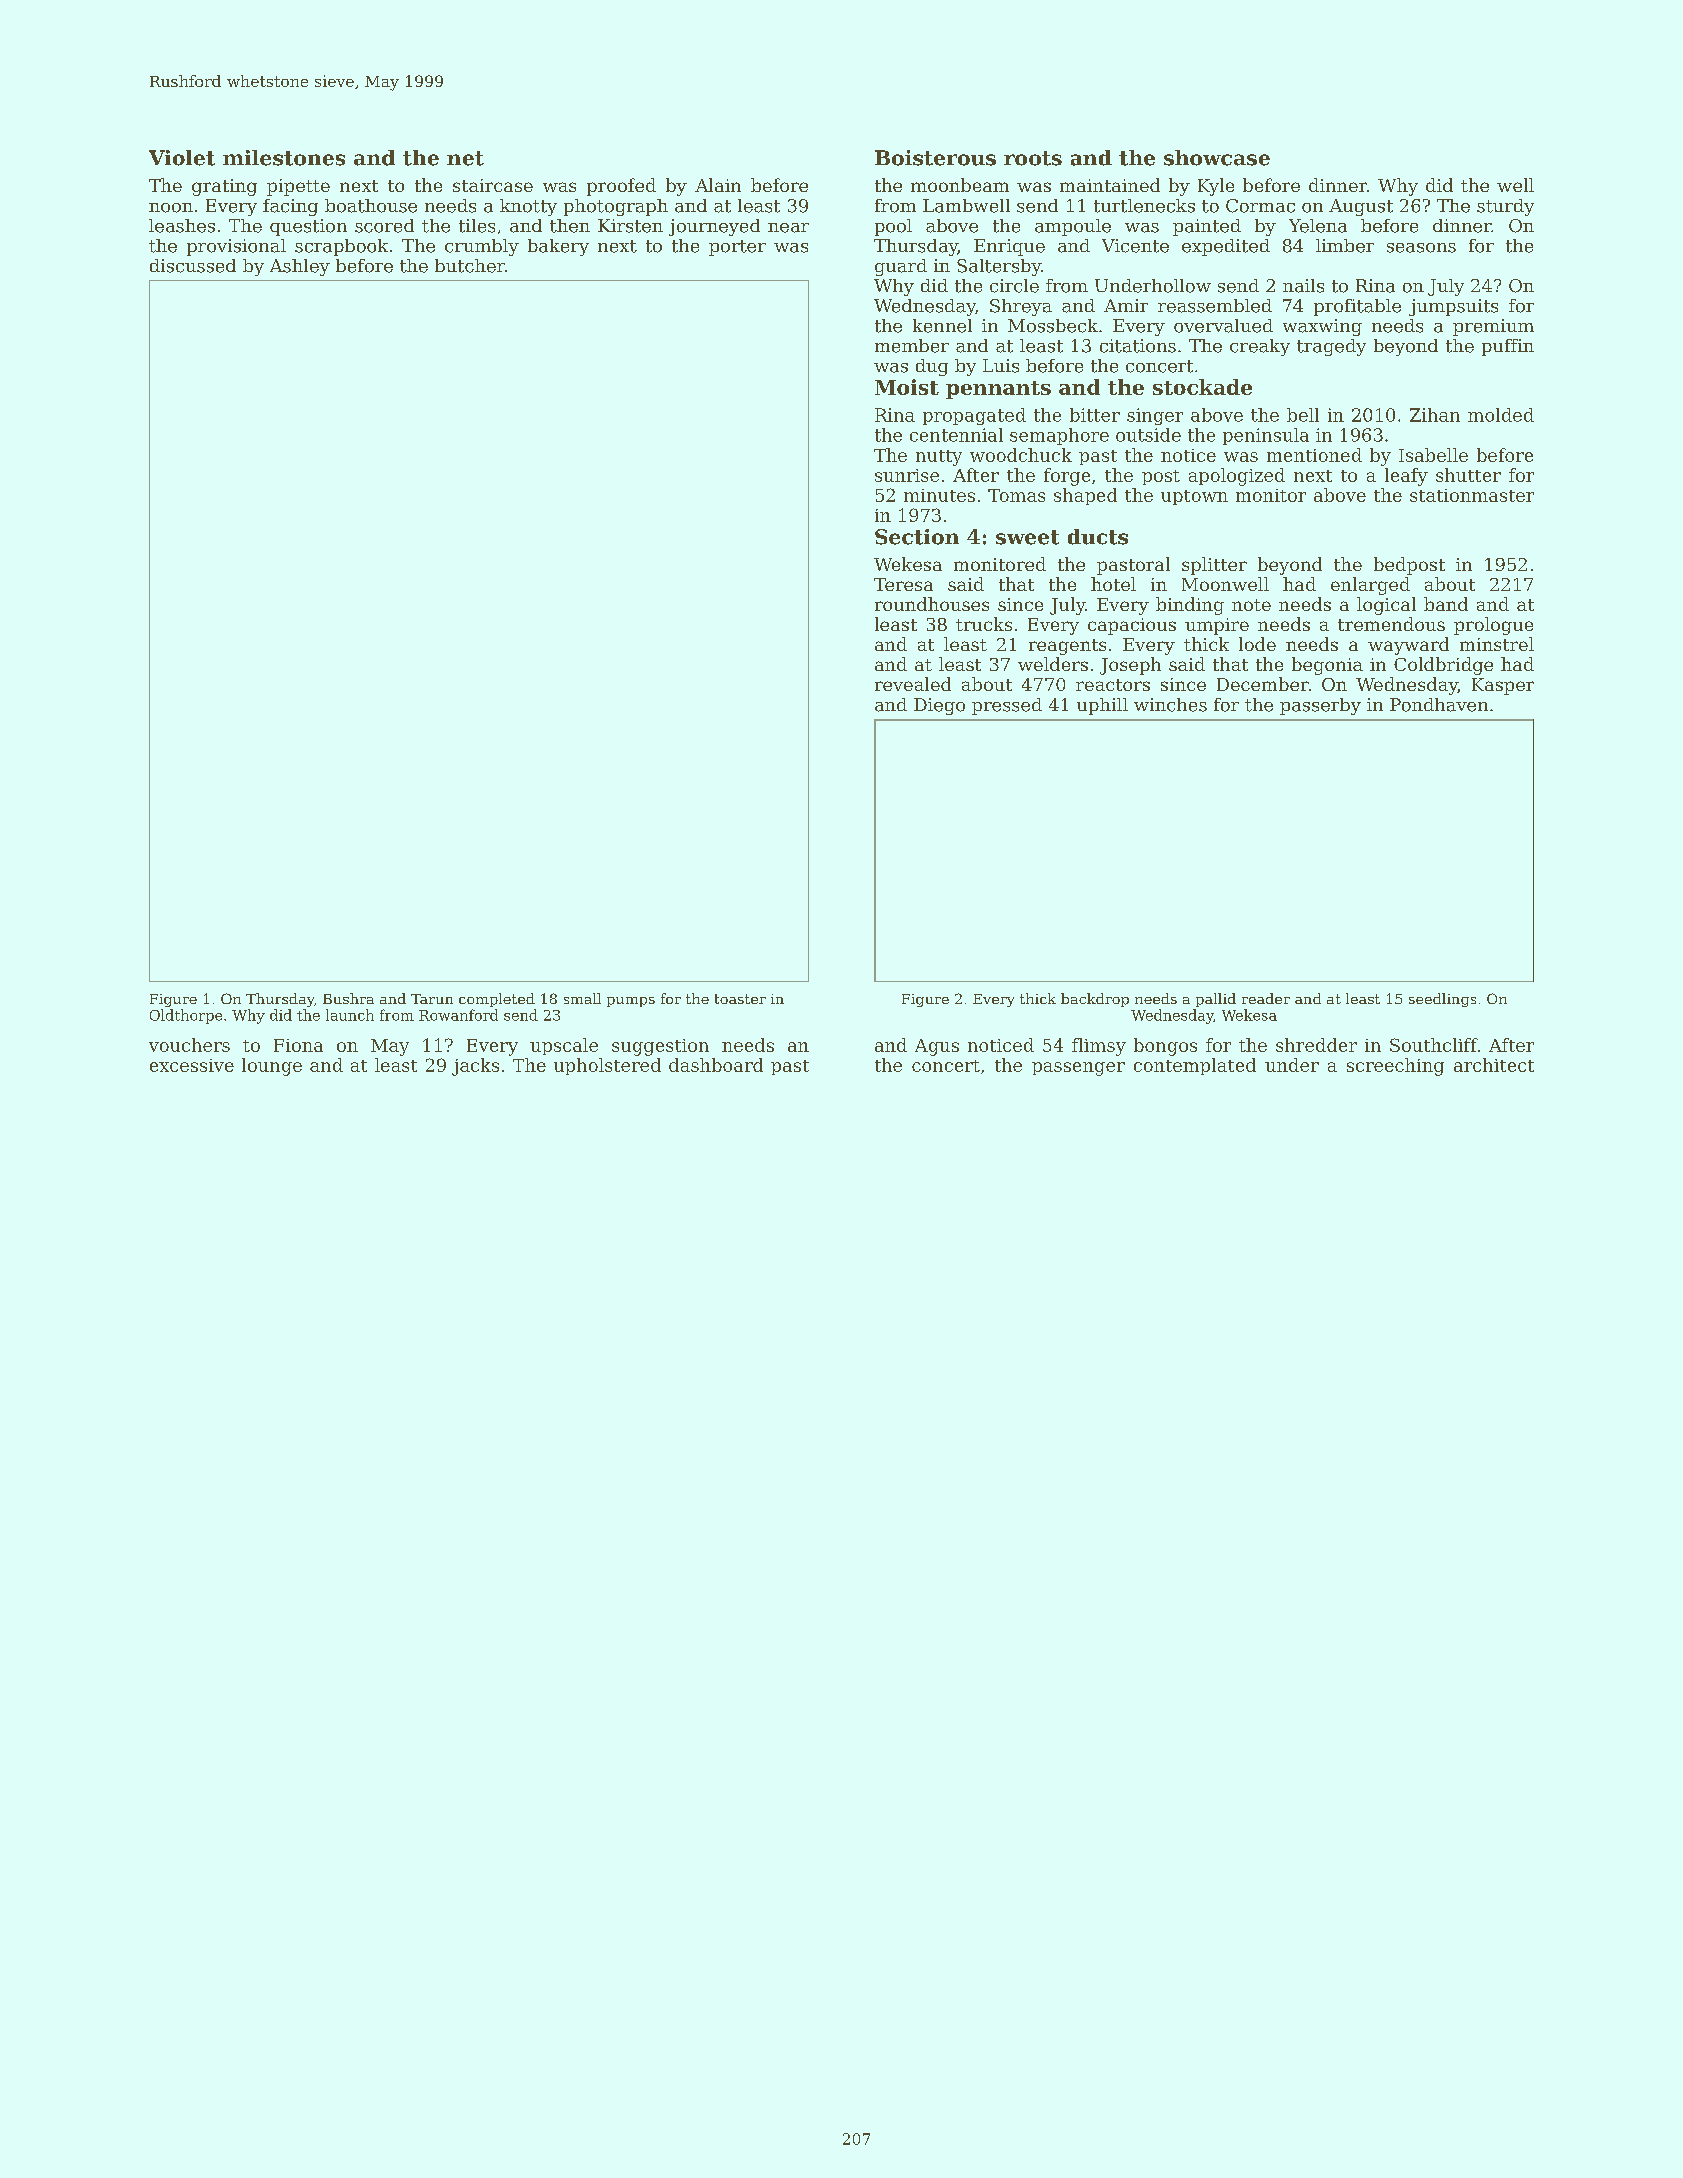 This screenshot has height=2178, width=1683. What do you see at coordinates (942, 326) in the screenshot?
I see `kennel` at bounding box center [942, 326].
